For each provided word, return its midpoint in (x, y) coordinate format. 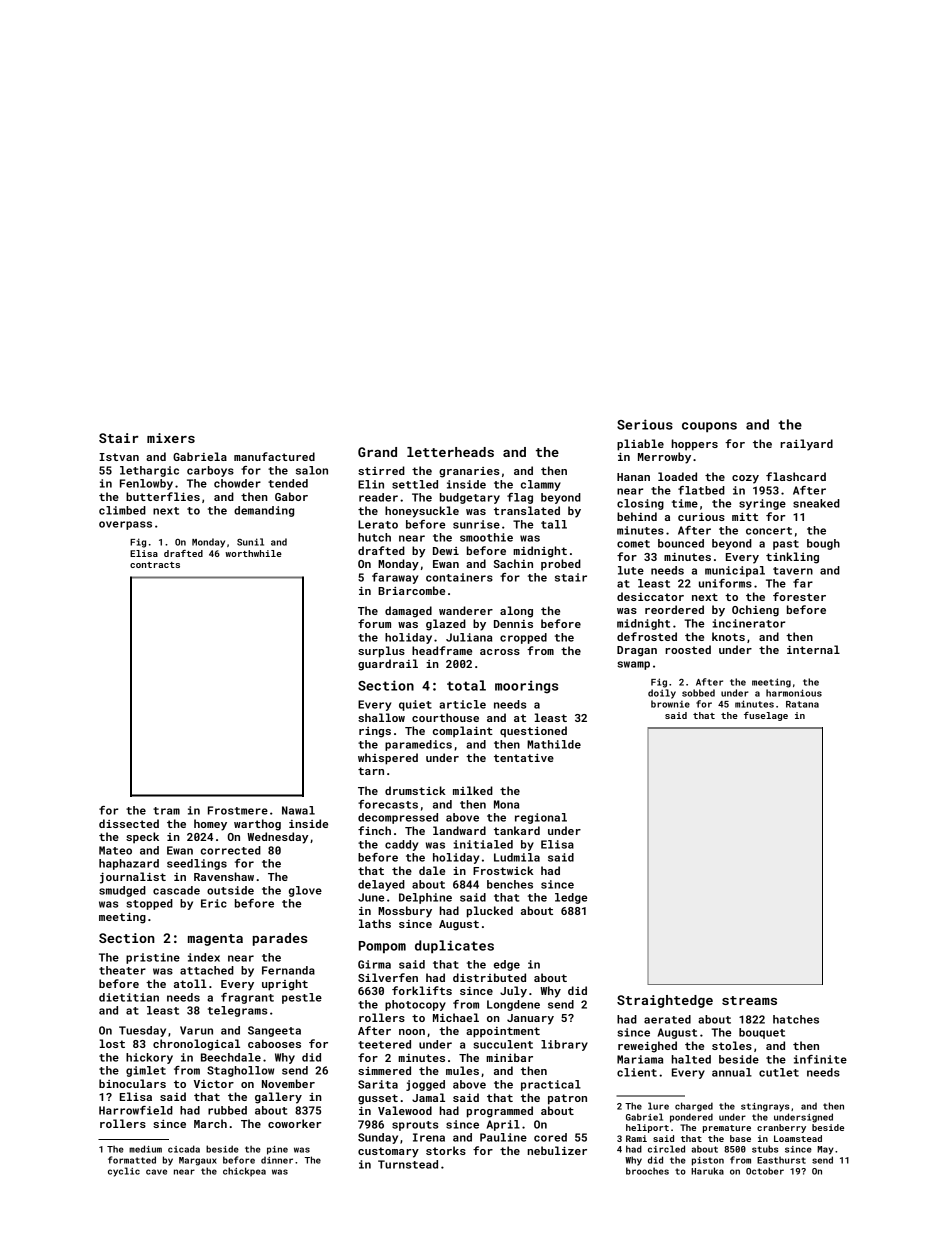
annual (732, 1072)
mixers (171, 438)
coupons (709, 427)
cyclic (124, 1172)
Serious (645, 424)
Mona (506, 804)
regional (541, 818)
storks (446, 1150)
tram (166, 811)
